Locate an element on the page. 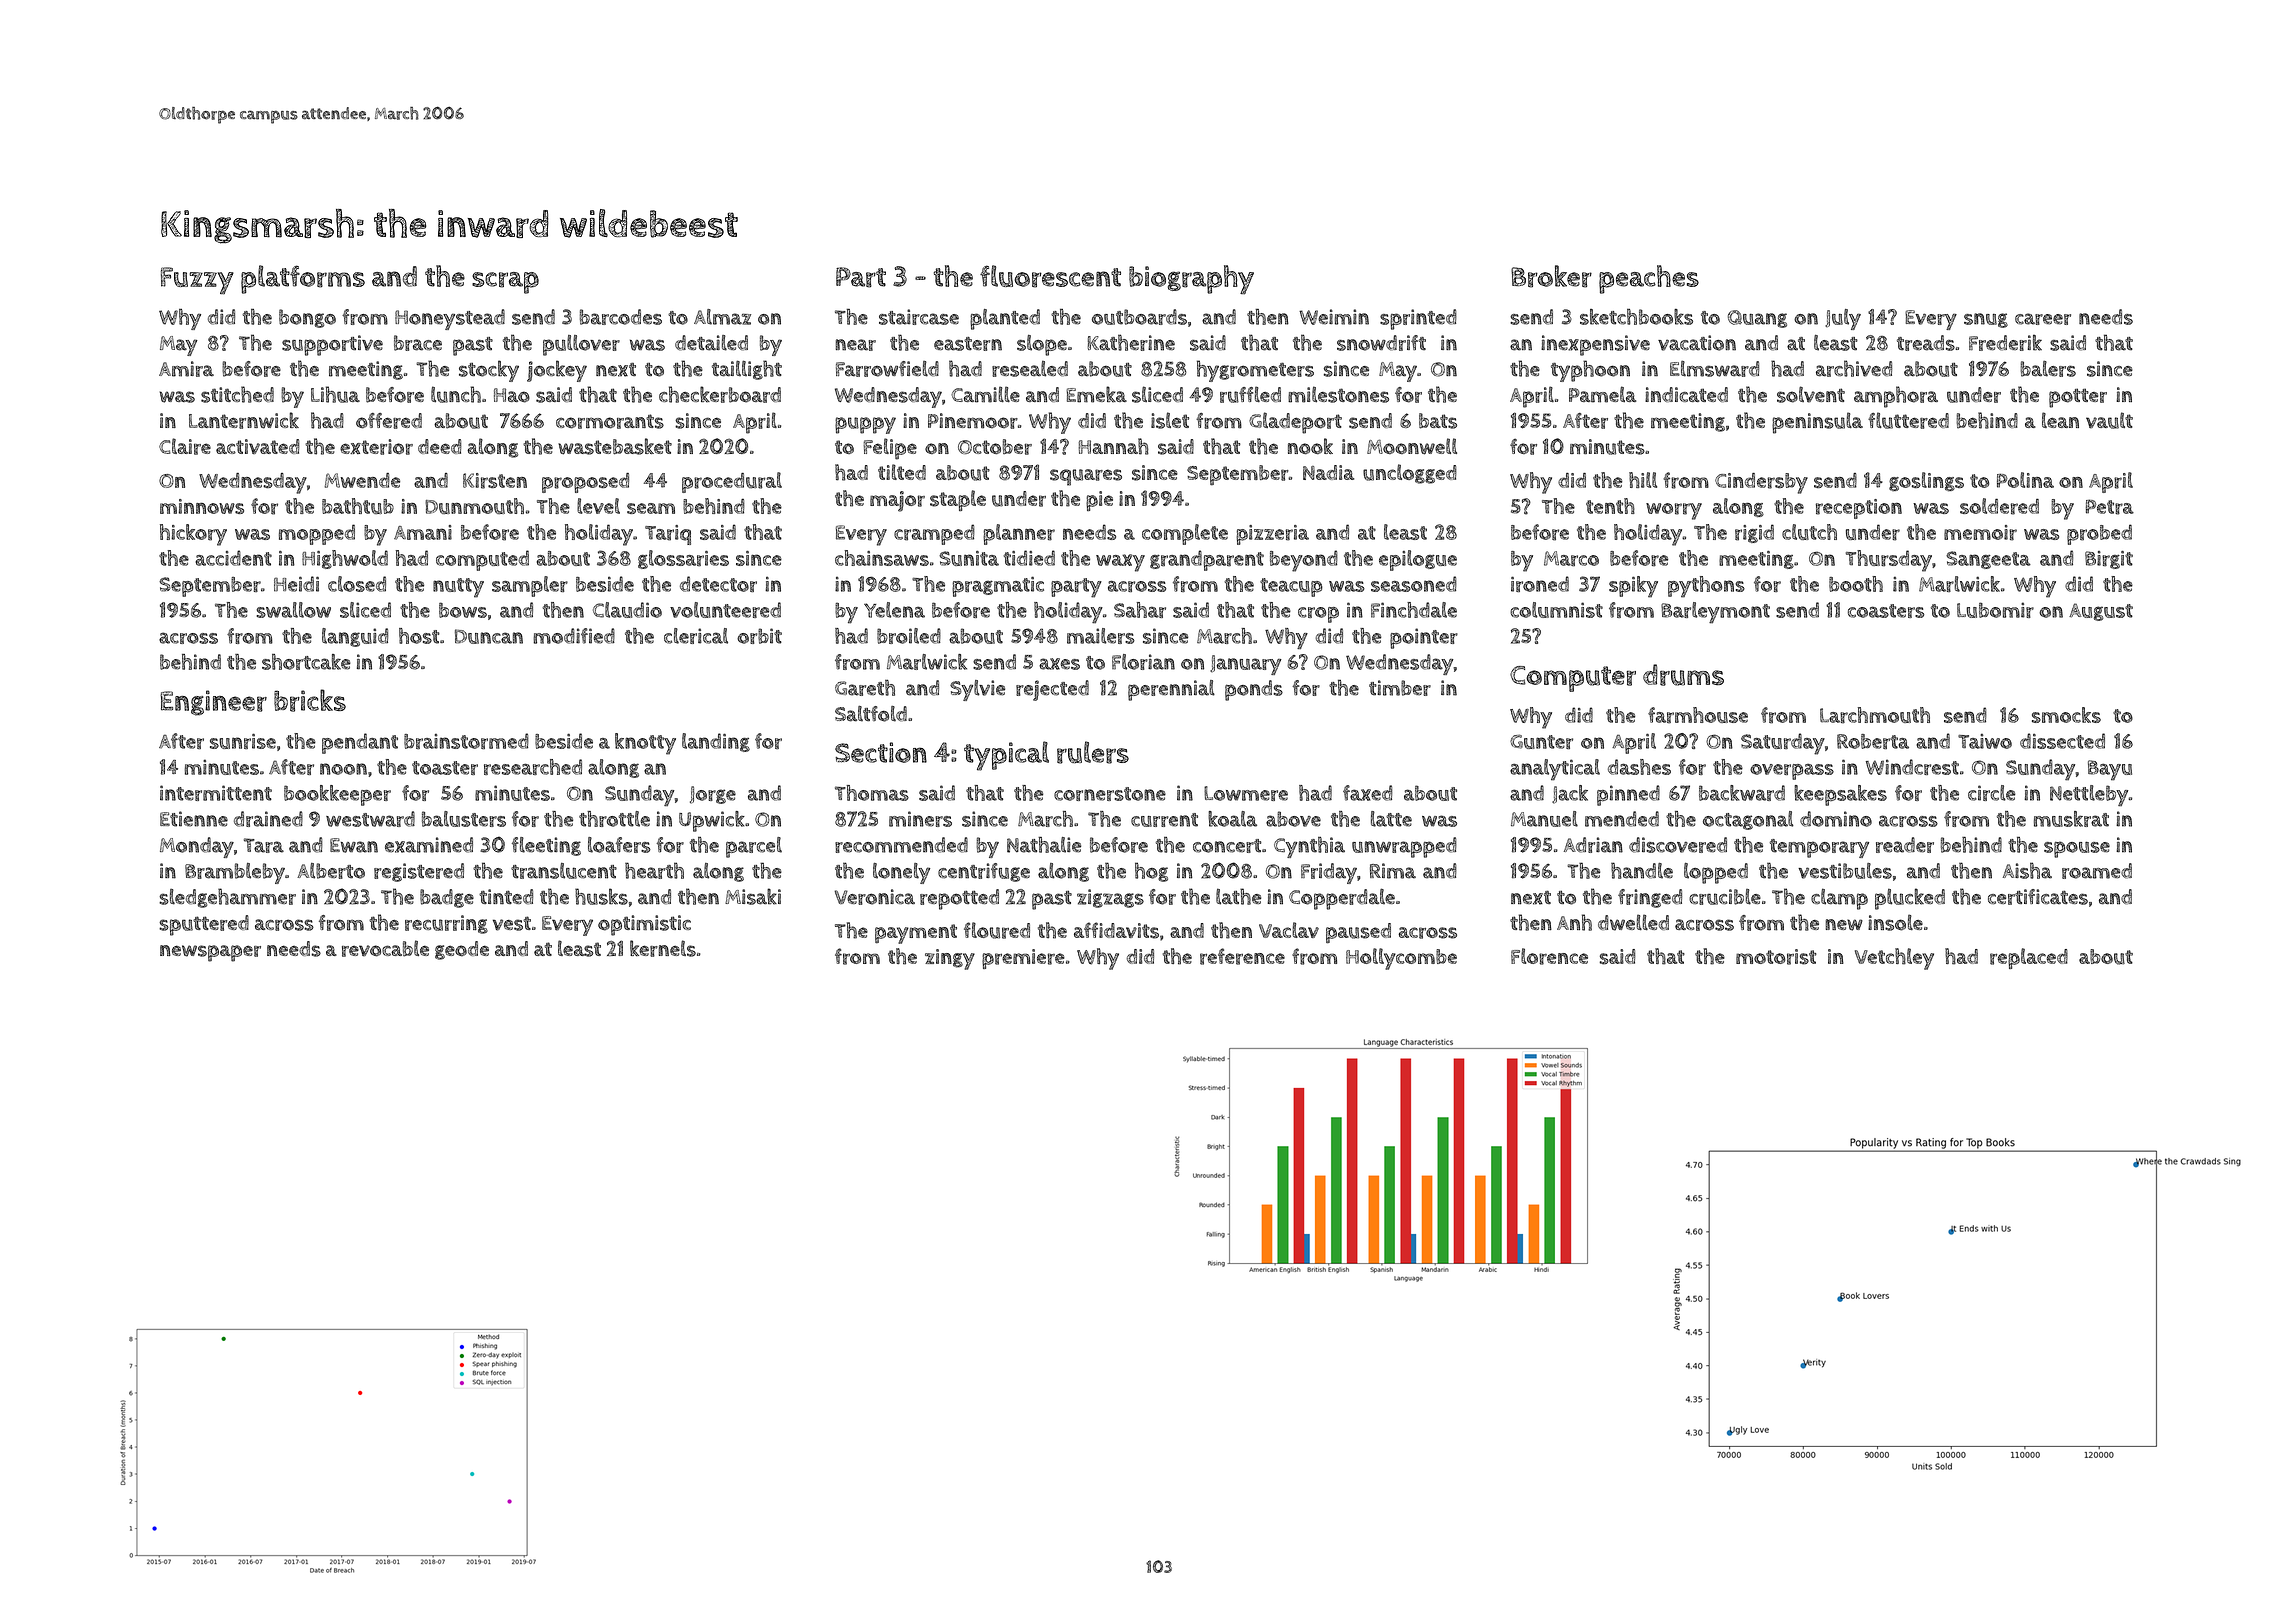 The width and height of the document is (2292, 1620). temporary is located at coordinates (1819, 848).
